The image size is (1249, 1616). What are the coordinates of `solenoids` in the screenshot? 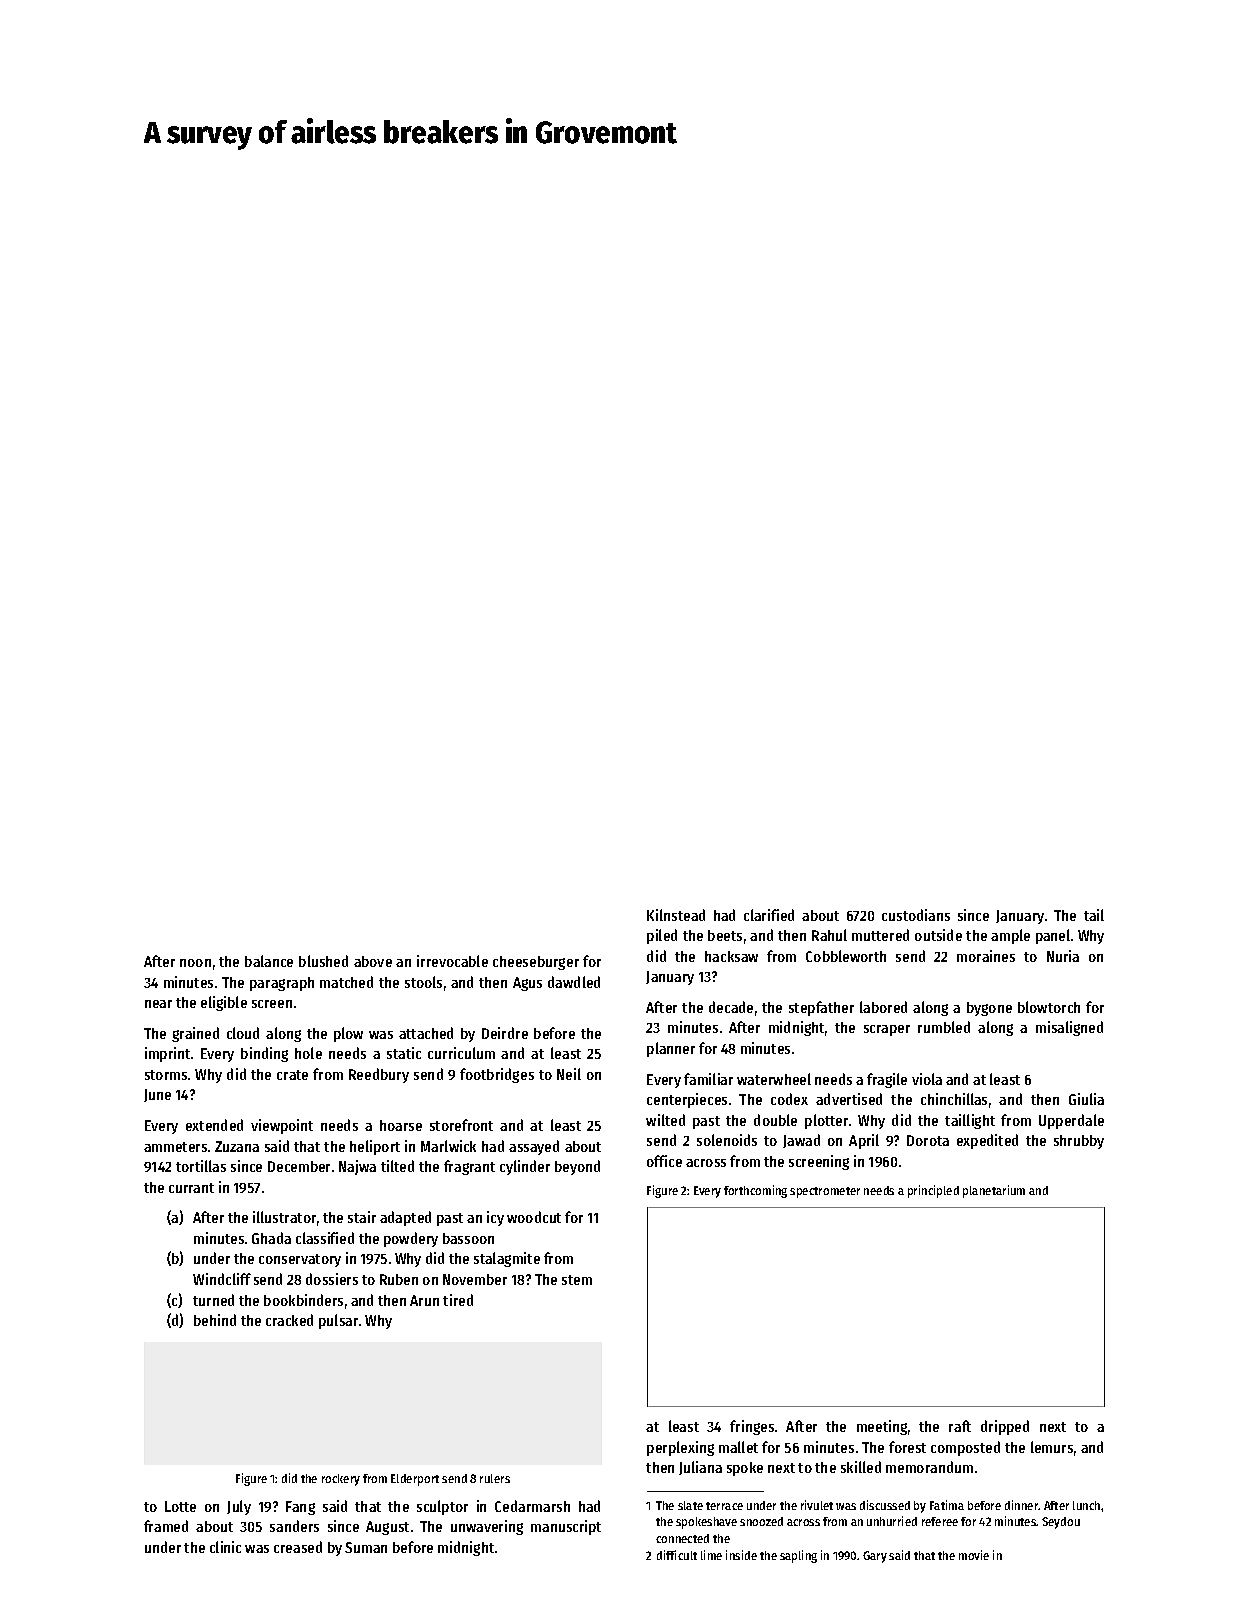 It's located at (727, 1140).
